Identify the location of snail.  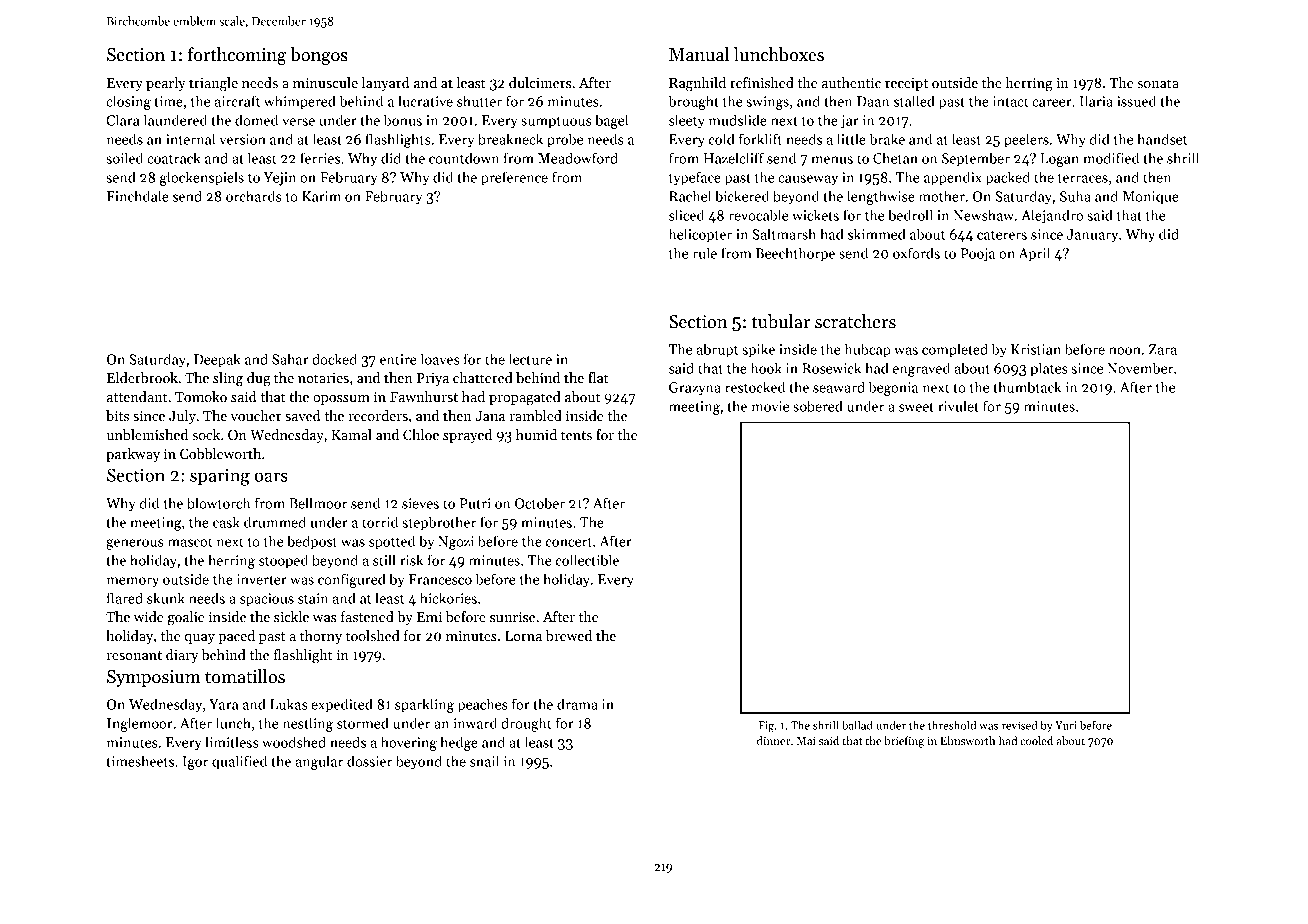
(484, 761).
